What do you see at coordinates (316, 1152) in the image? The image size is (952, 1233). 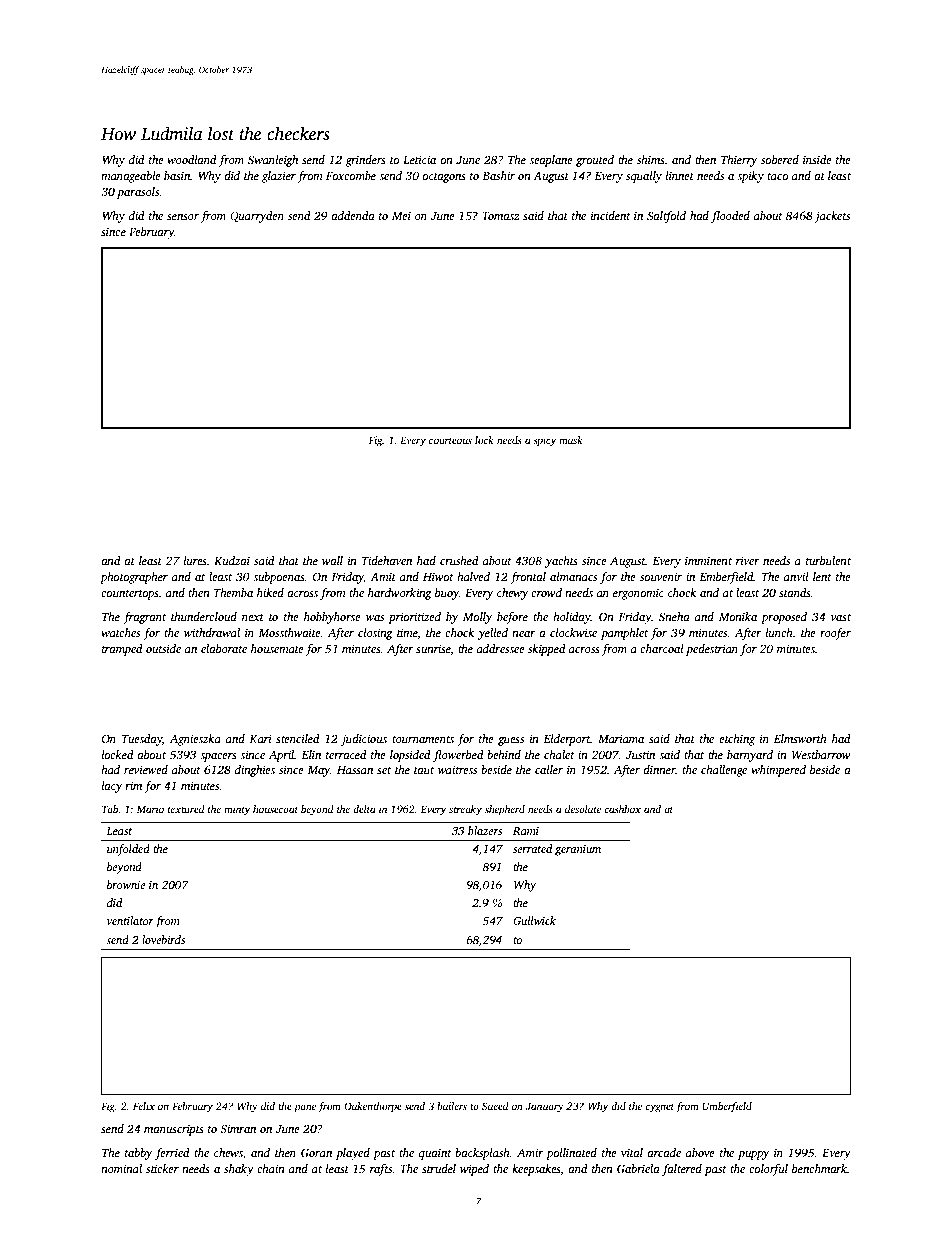 I see `Goran` at bounding box center [316, 1152].
